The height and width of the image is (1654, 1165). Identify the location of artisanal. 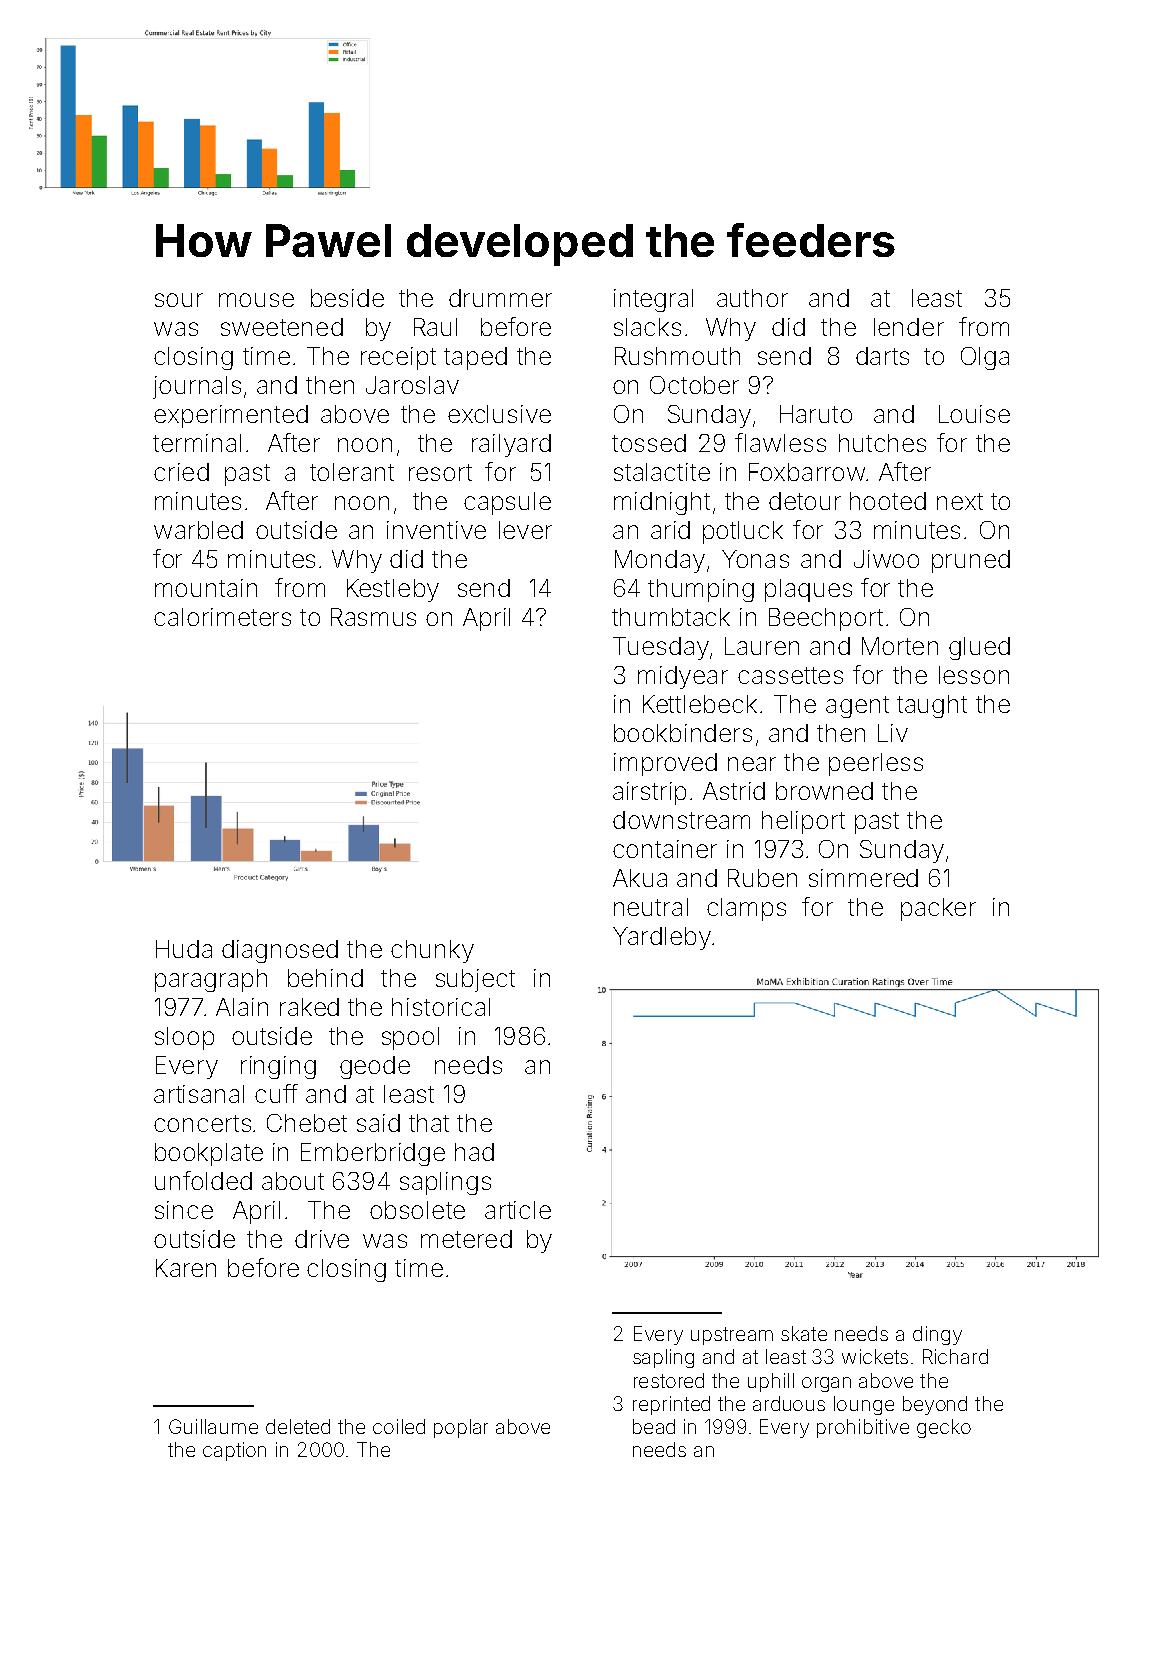
(199, 1094).
